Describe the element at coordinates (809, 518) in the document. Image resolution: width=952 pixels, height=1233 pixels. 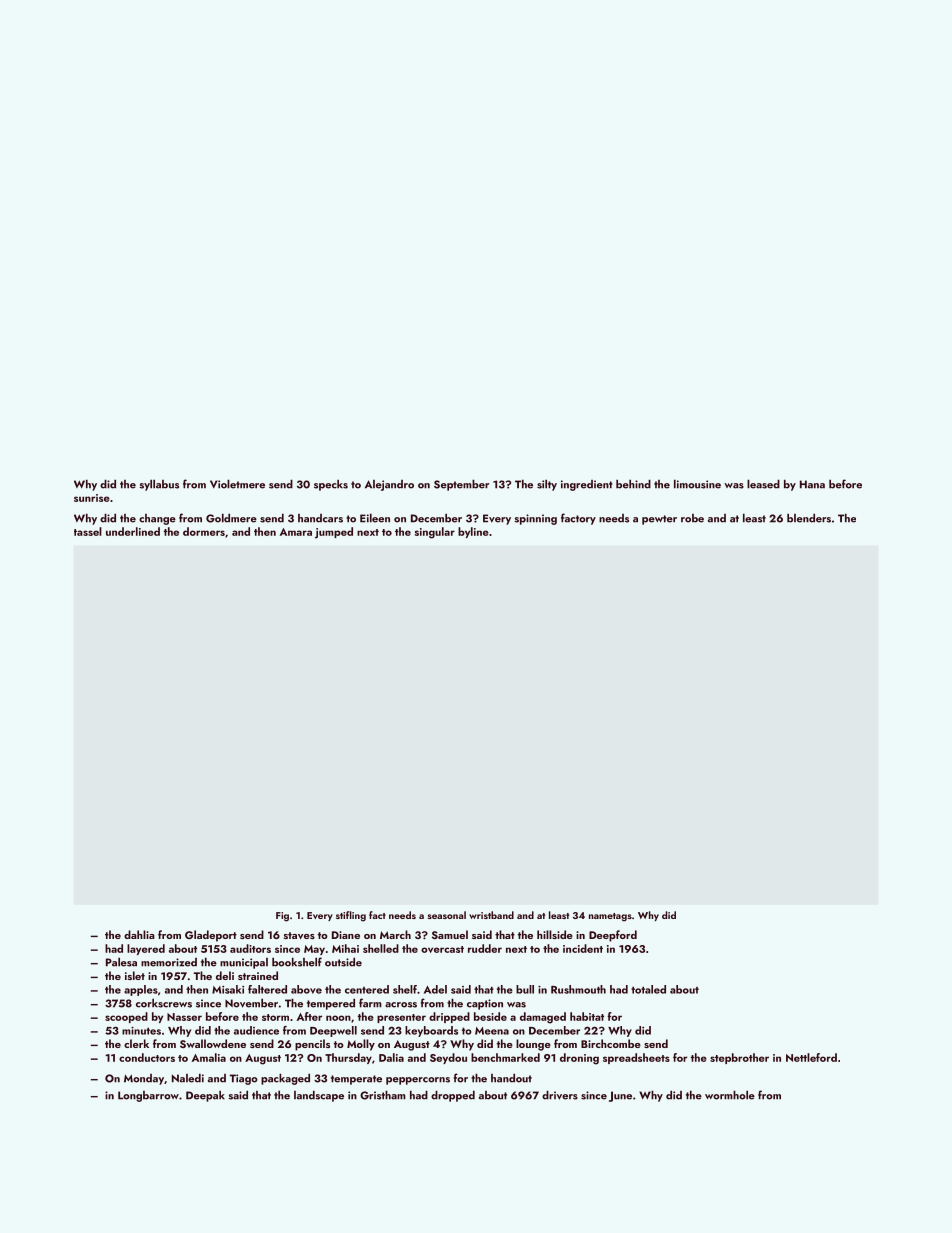
I see `blenders` at that location.
